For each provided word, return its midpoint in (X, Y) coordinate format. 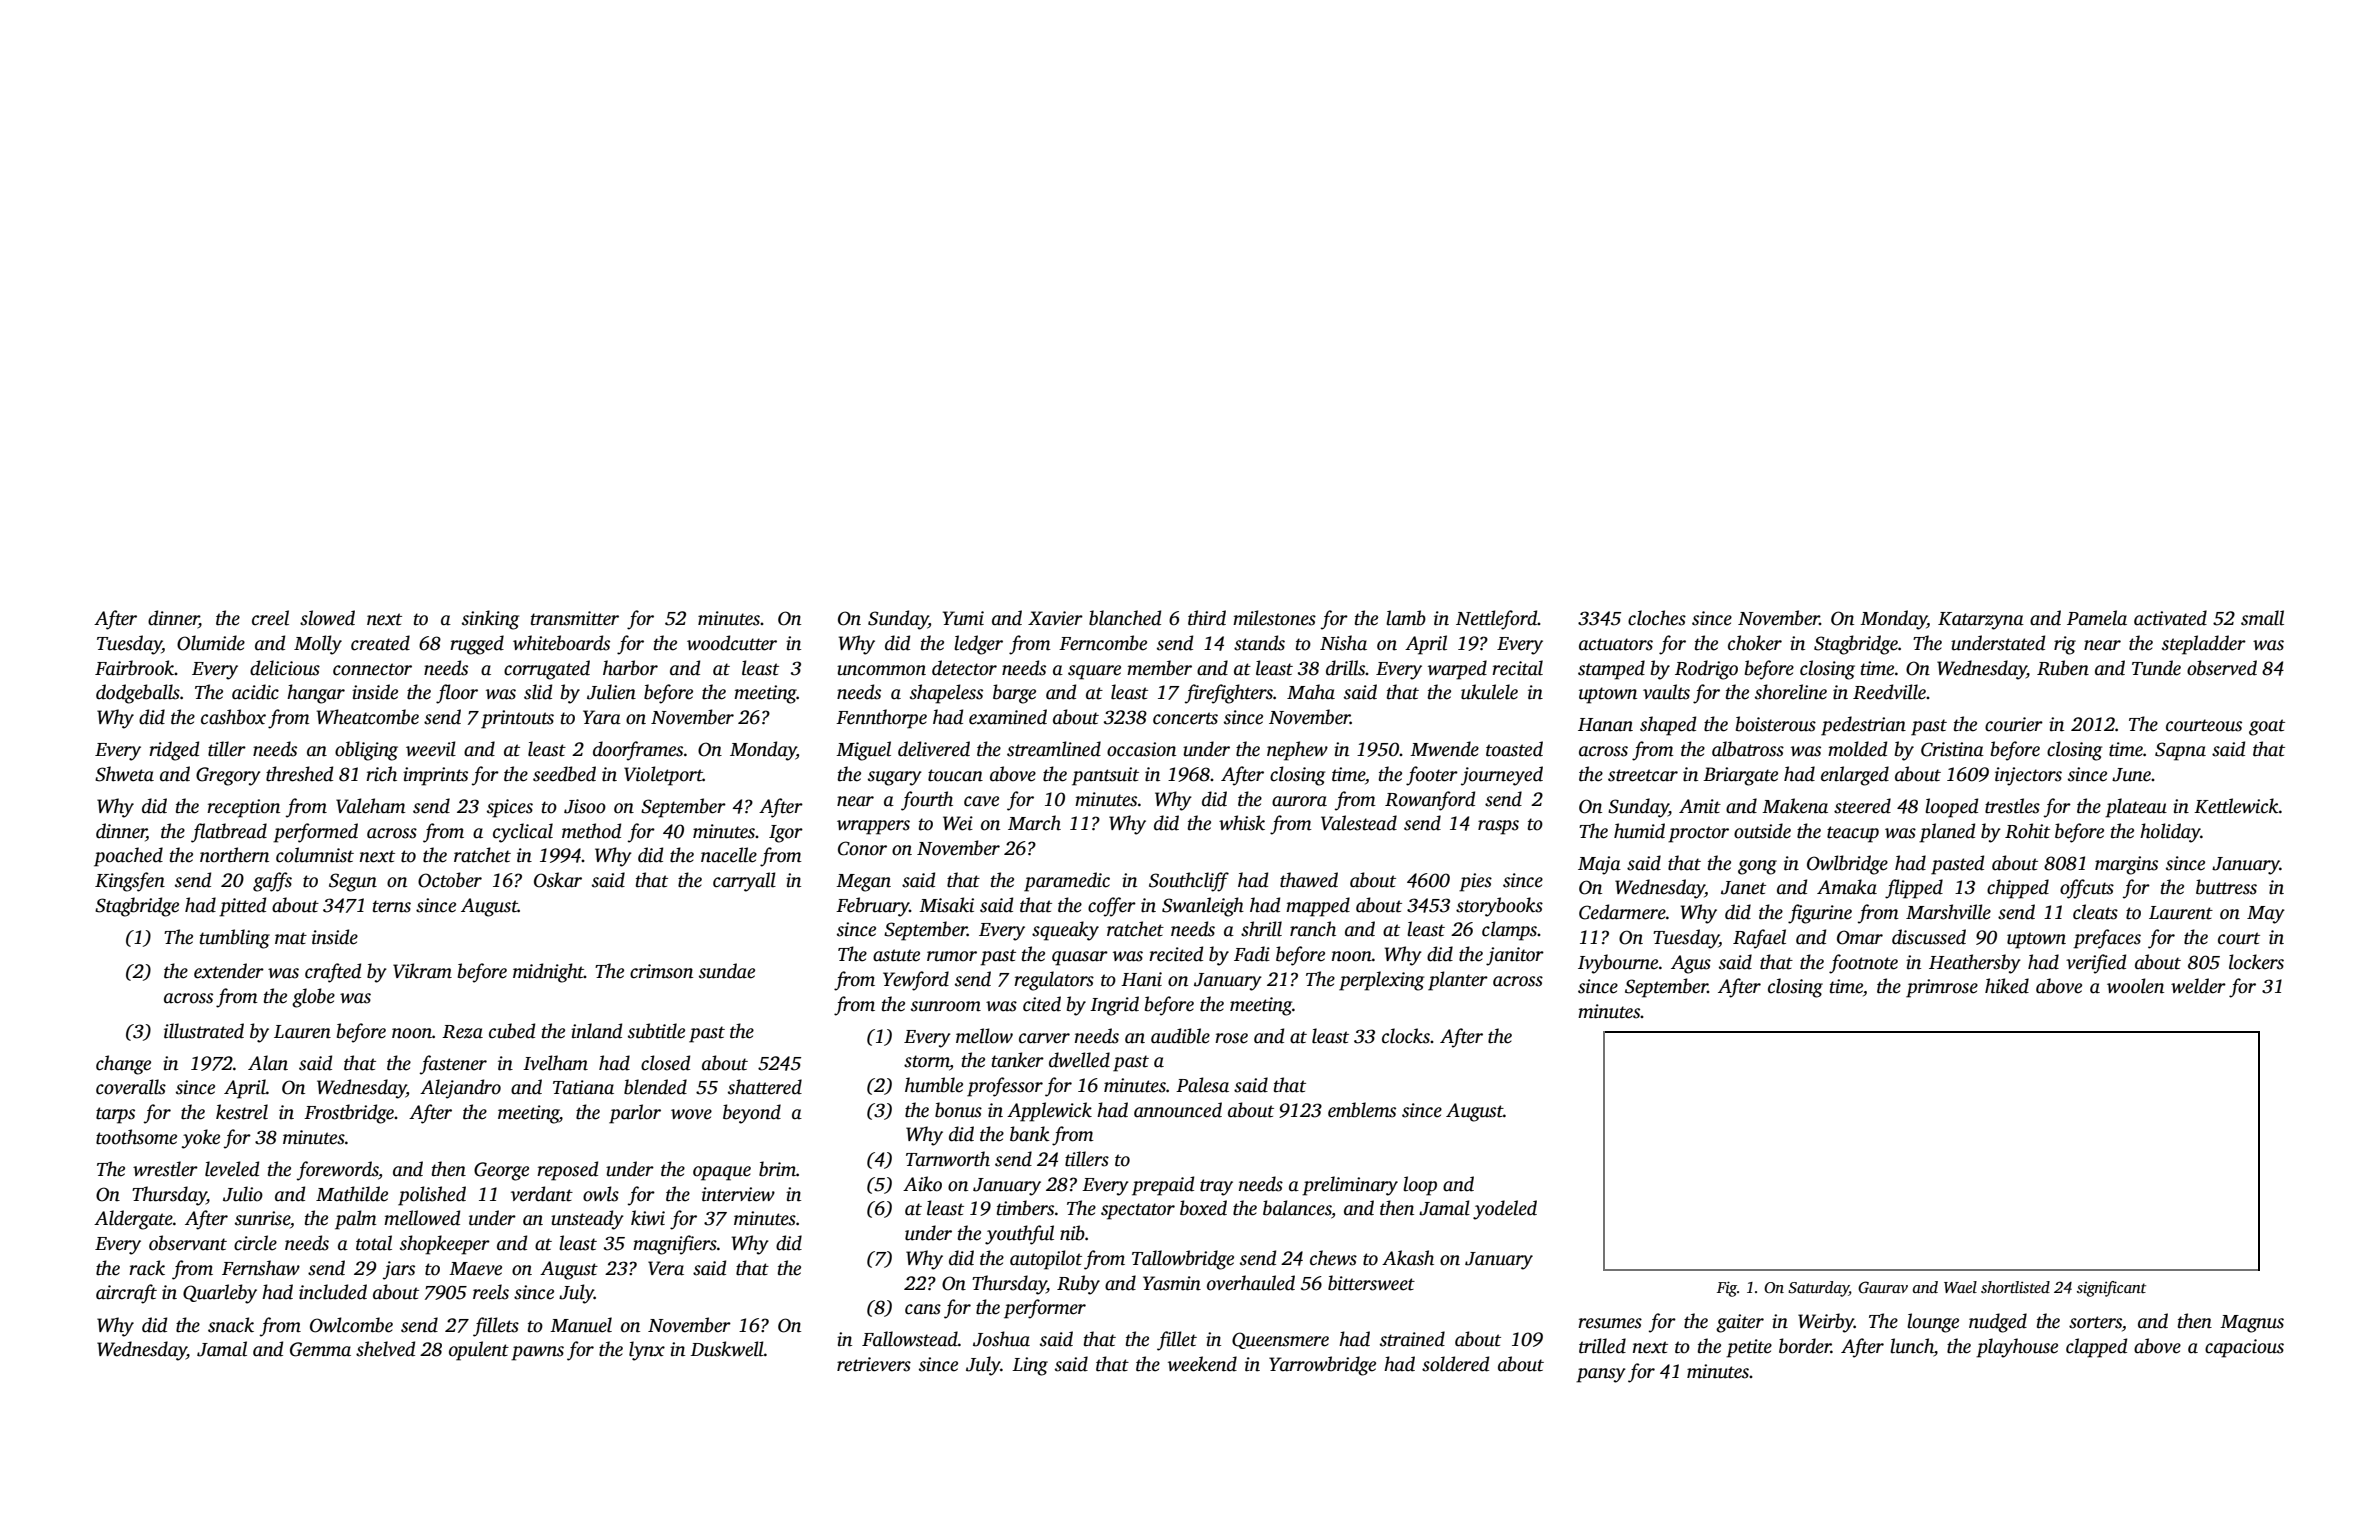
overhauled (1251, 1283)
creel (270, 618)
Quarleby (220, 1294)
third (1207, 618)
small (2262, 618)
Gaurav (1883, 1287)
